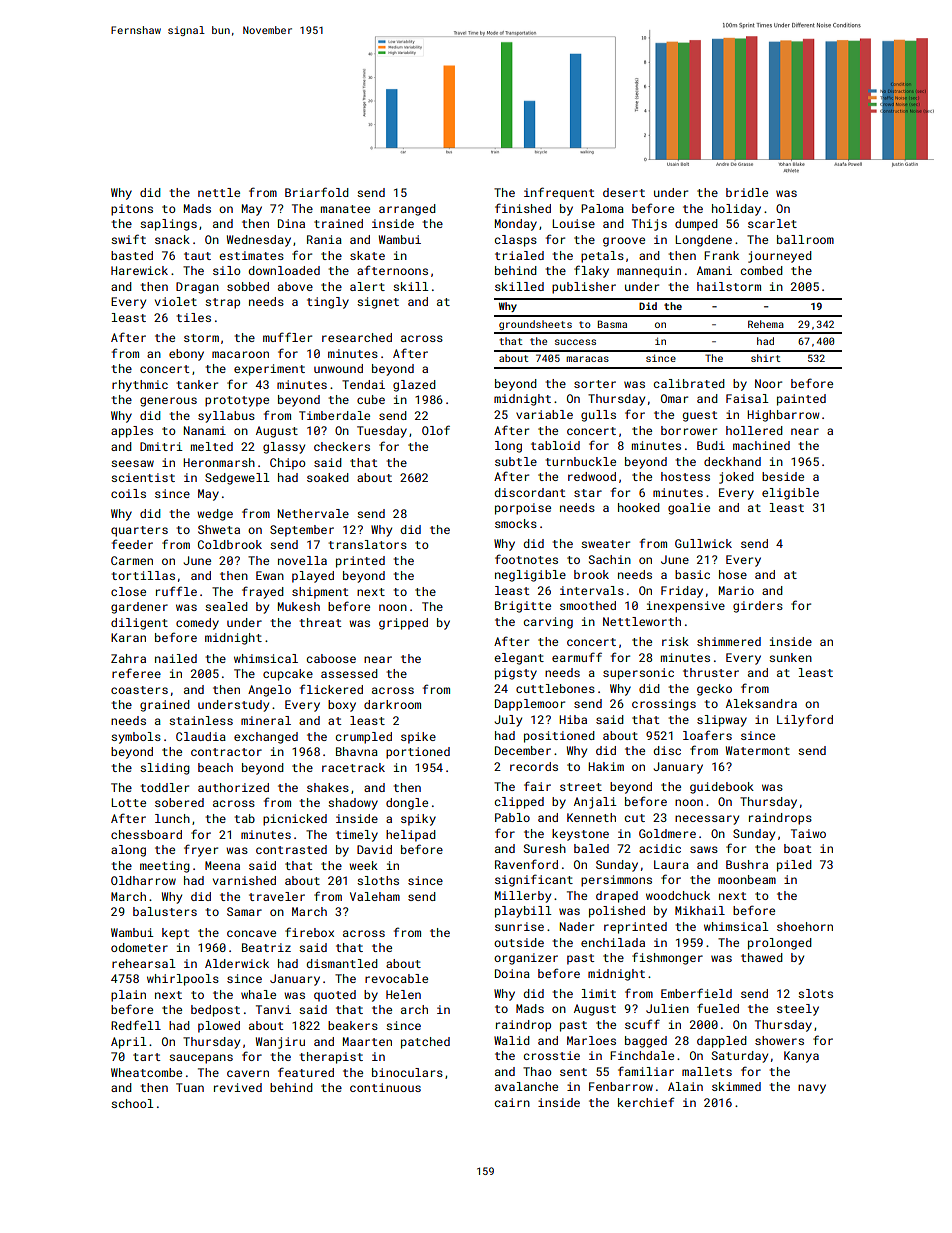  I want to click on saplings, so click(168, 225).
